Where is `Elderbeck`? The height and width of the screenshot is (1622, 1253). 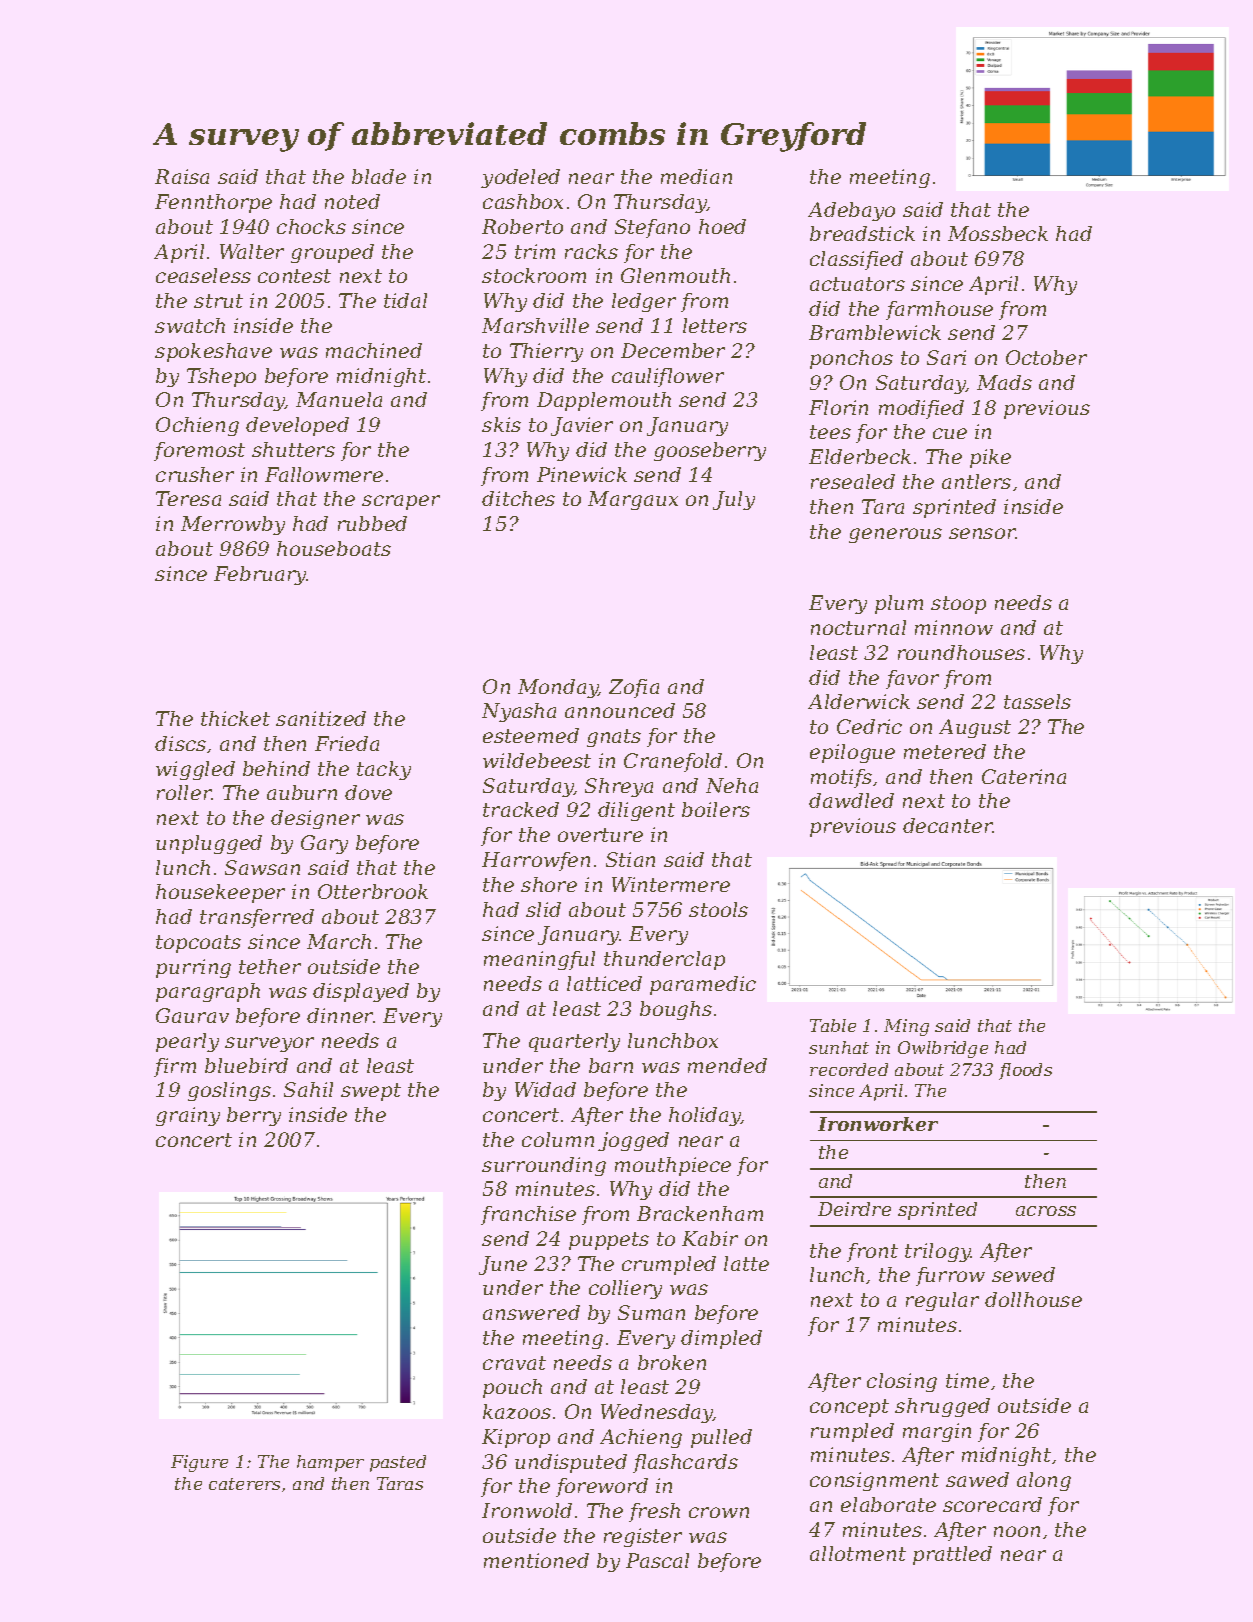
Elderbeck is located at coordinates (860, 456).
